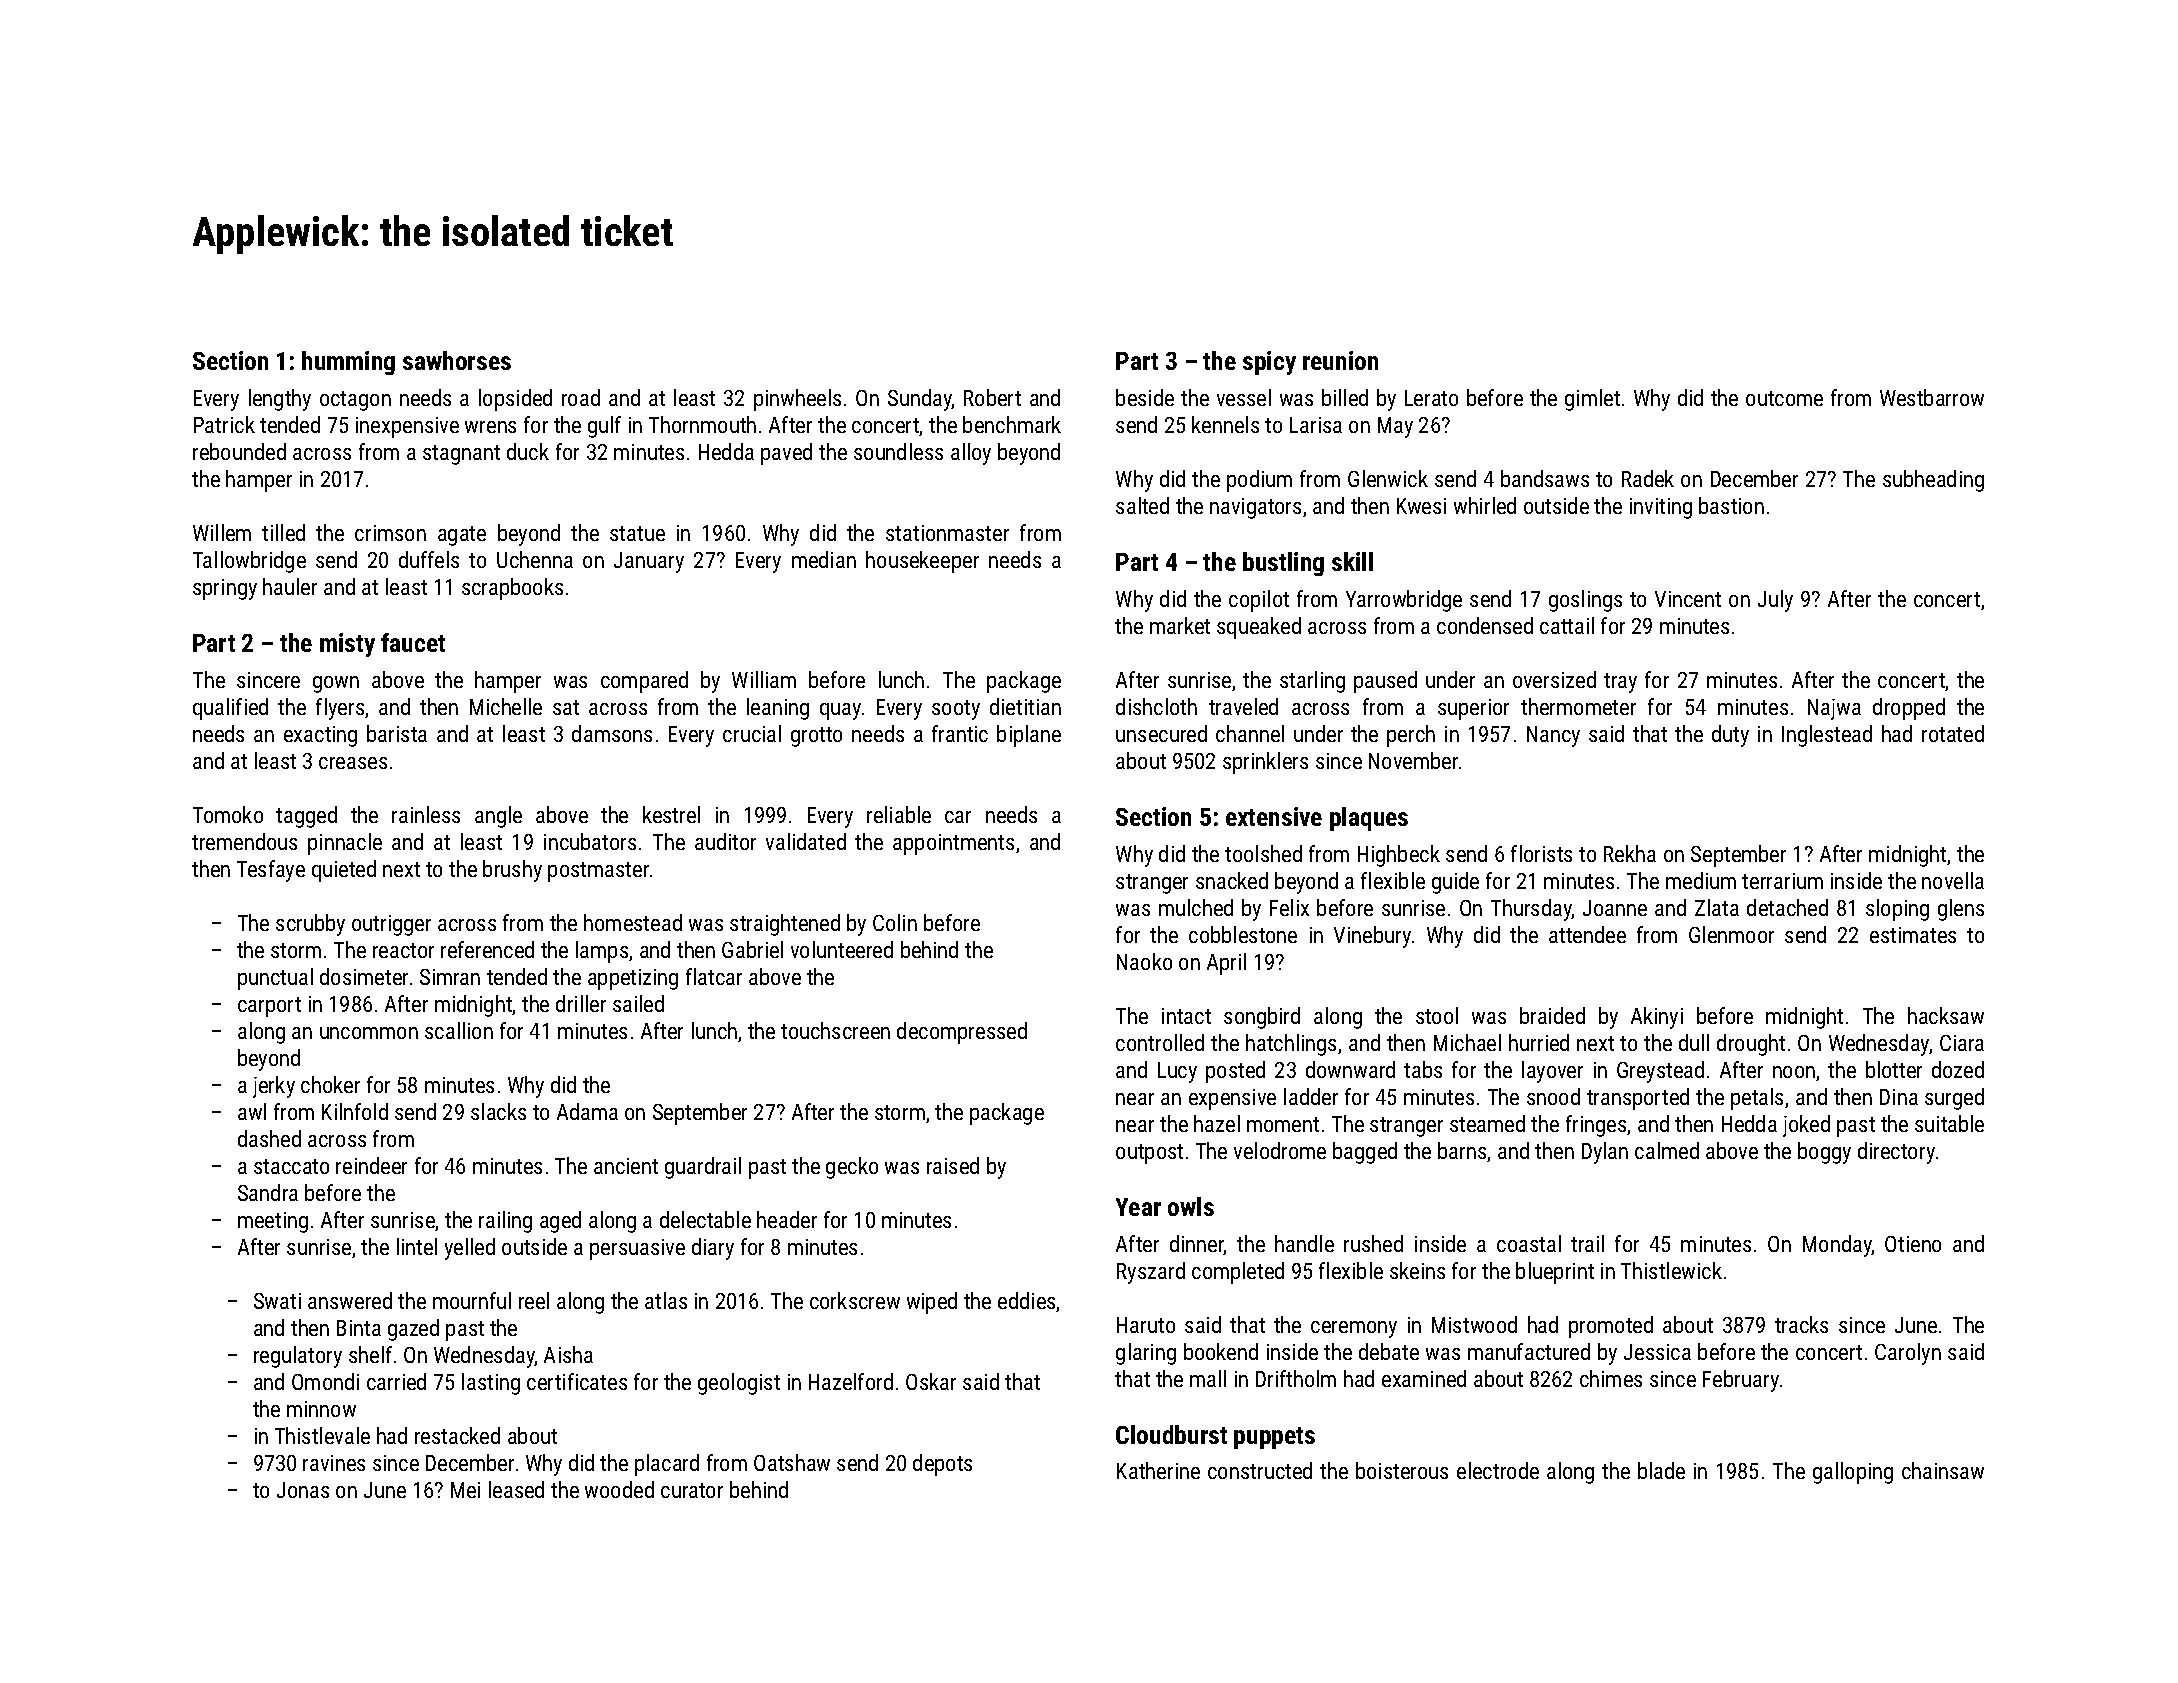 The image size is (2178, 1683). I want to click on Sunday, so click(920, 400).
